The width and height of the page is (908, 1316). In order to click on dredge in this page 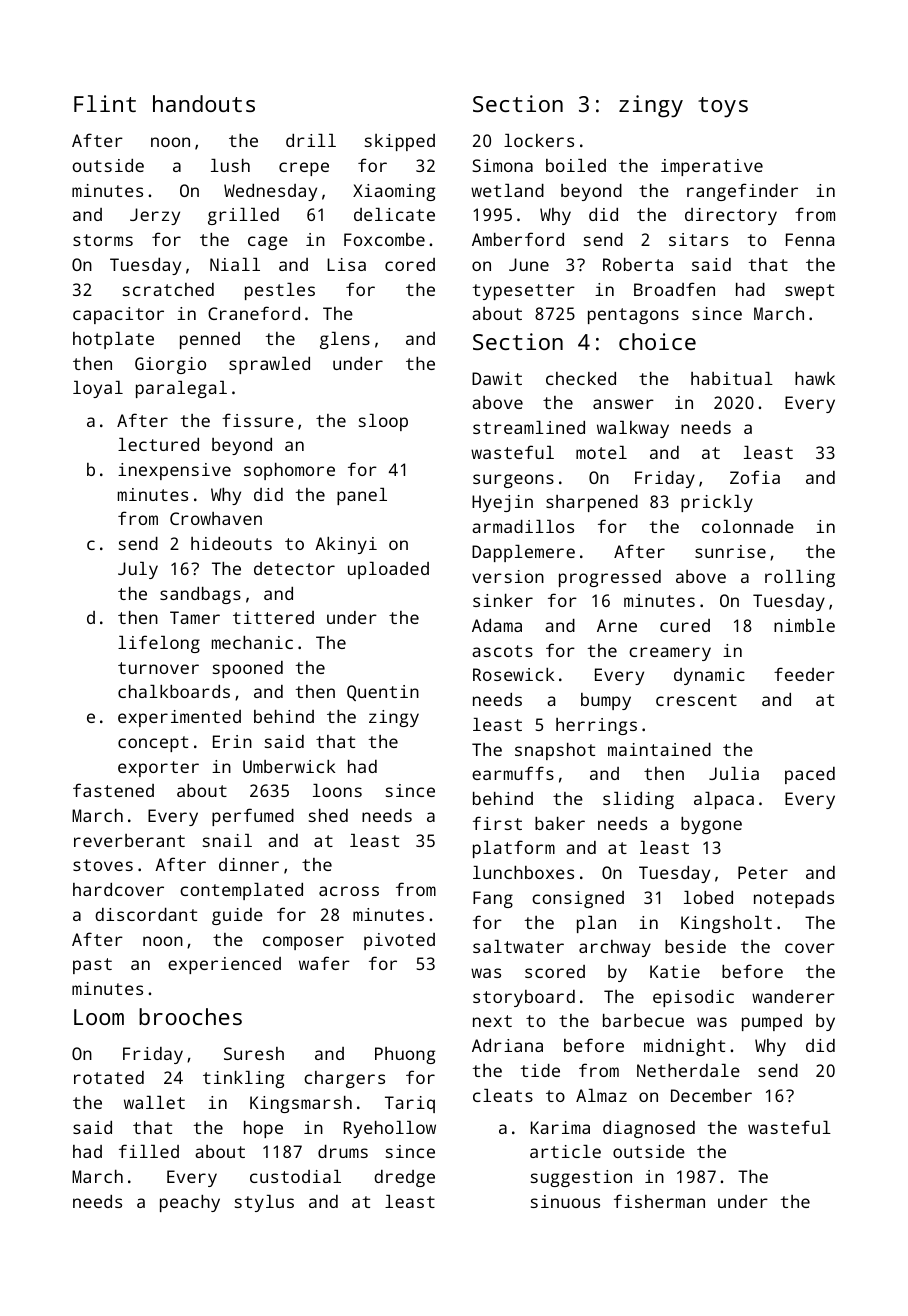, I will do `click(404, 1178)`.
